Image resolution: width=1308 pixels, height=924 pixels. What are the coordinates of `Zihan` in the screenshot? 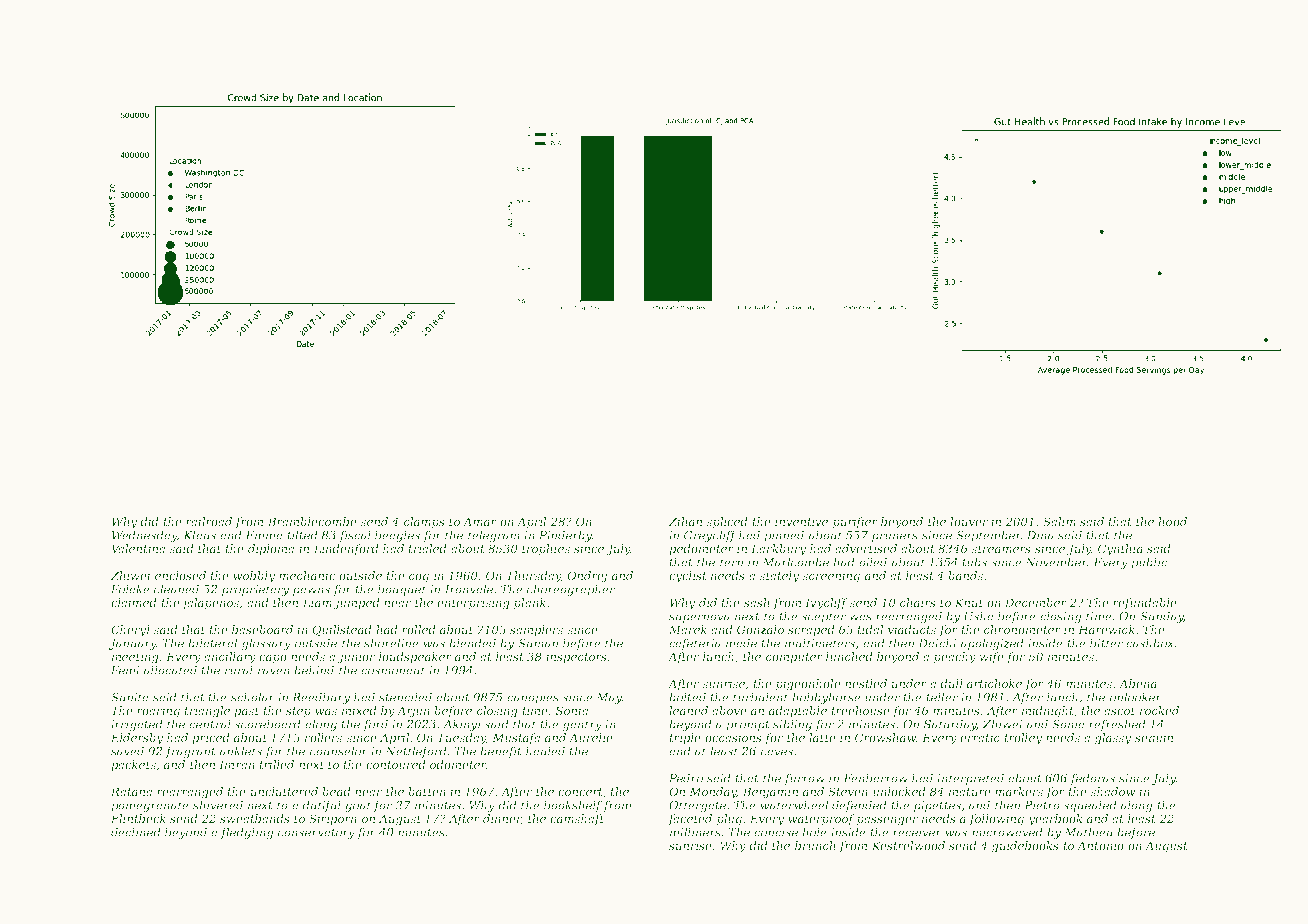 It's located at (685, 521).
